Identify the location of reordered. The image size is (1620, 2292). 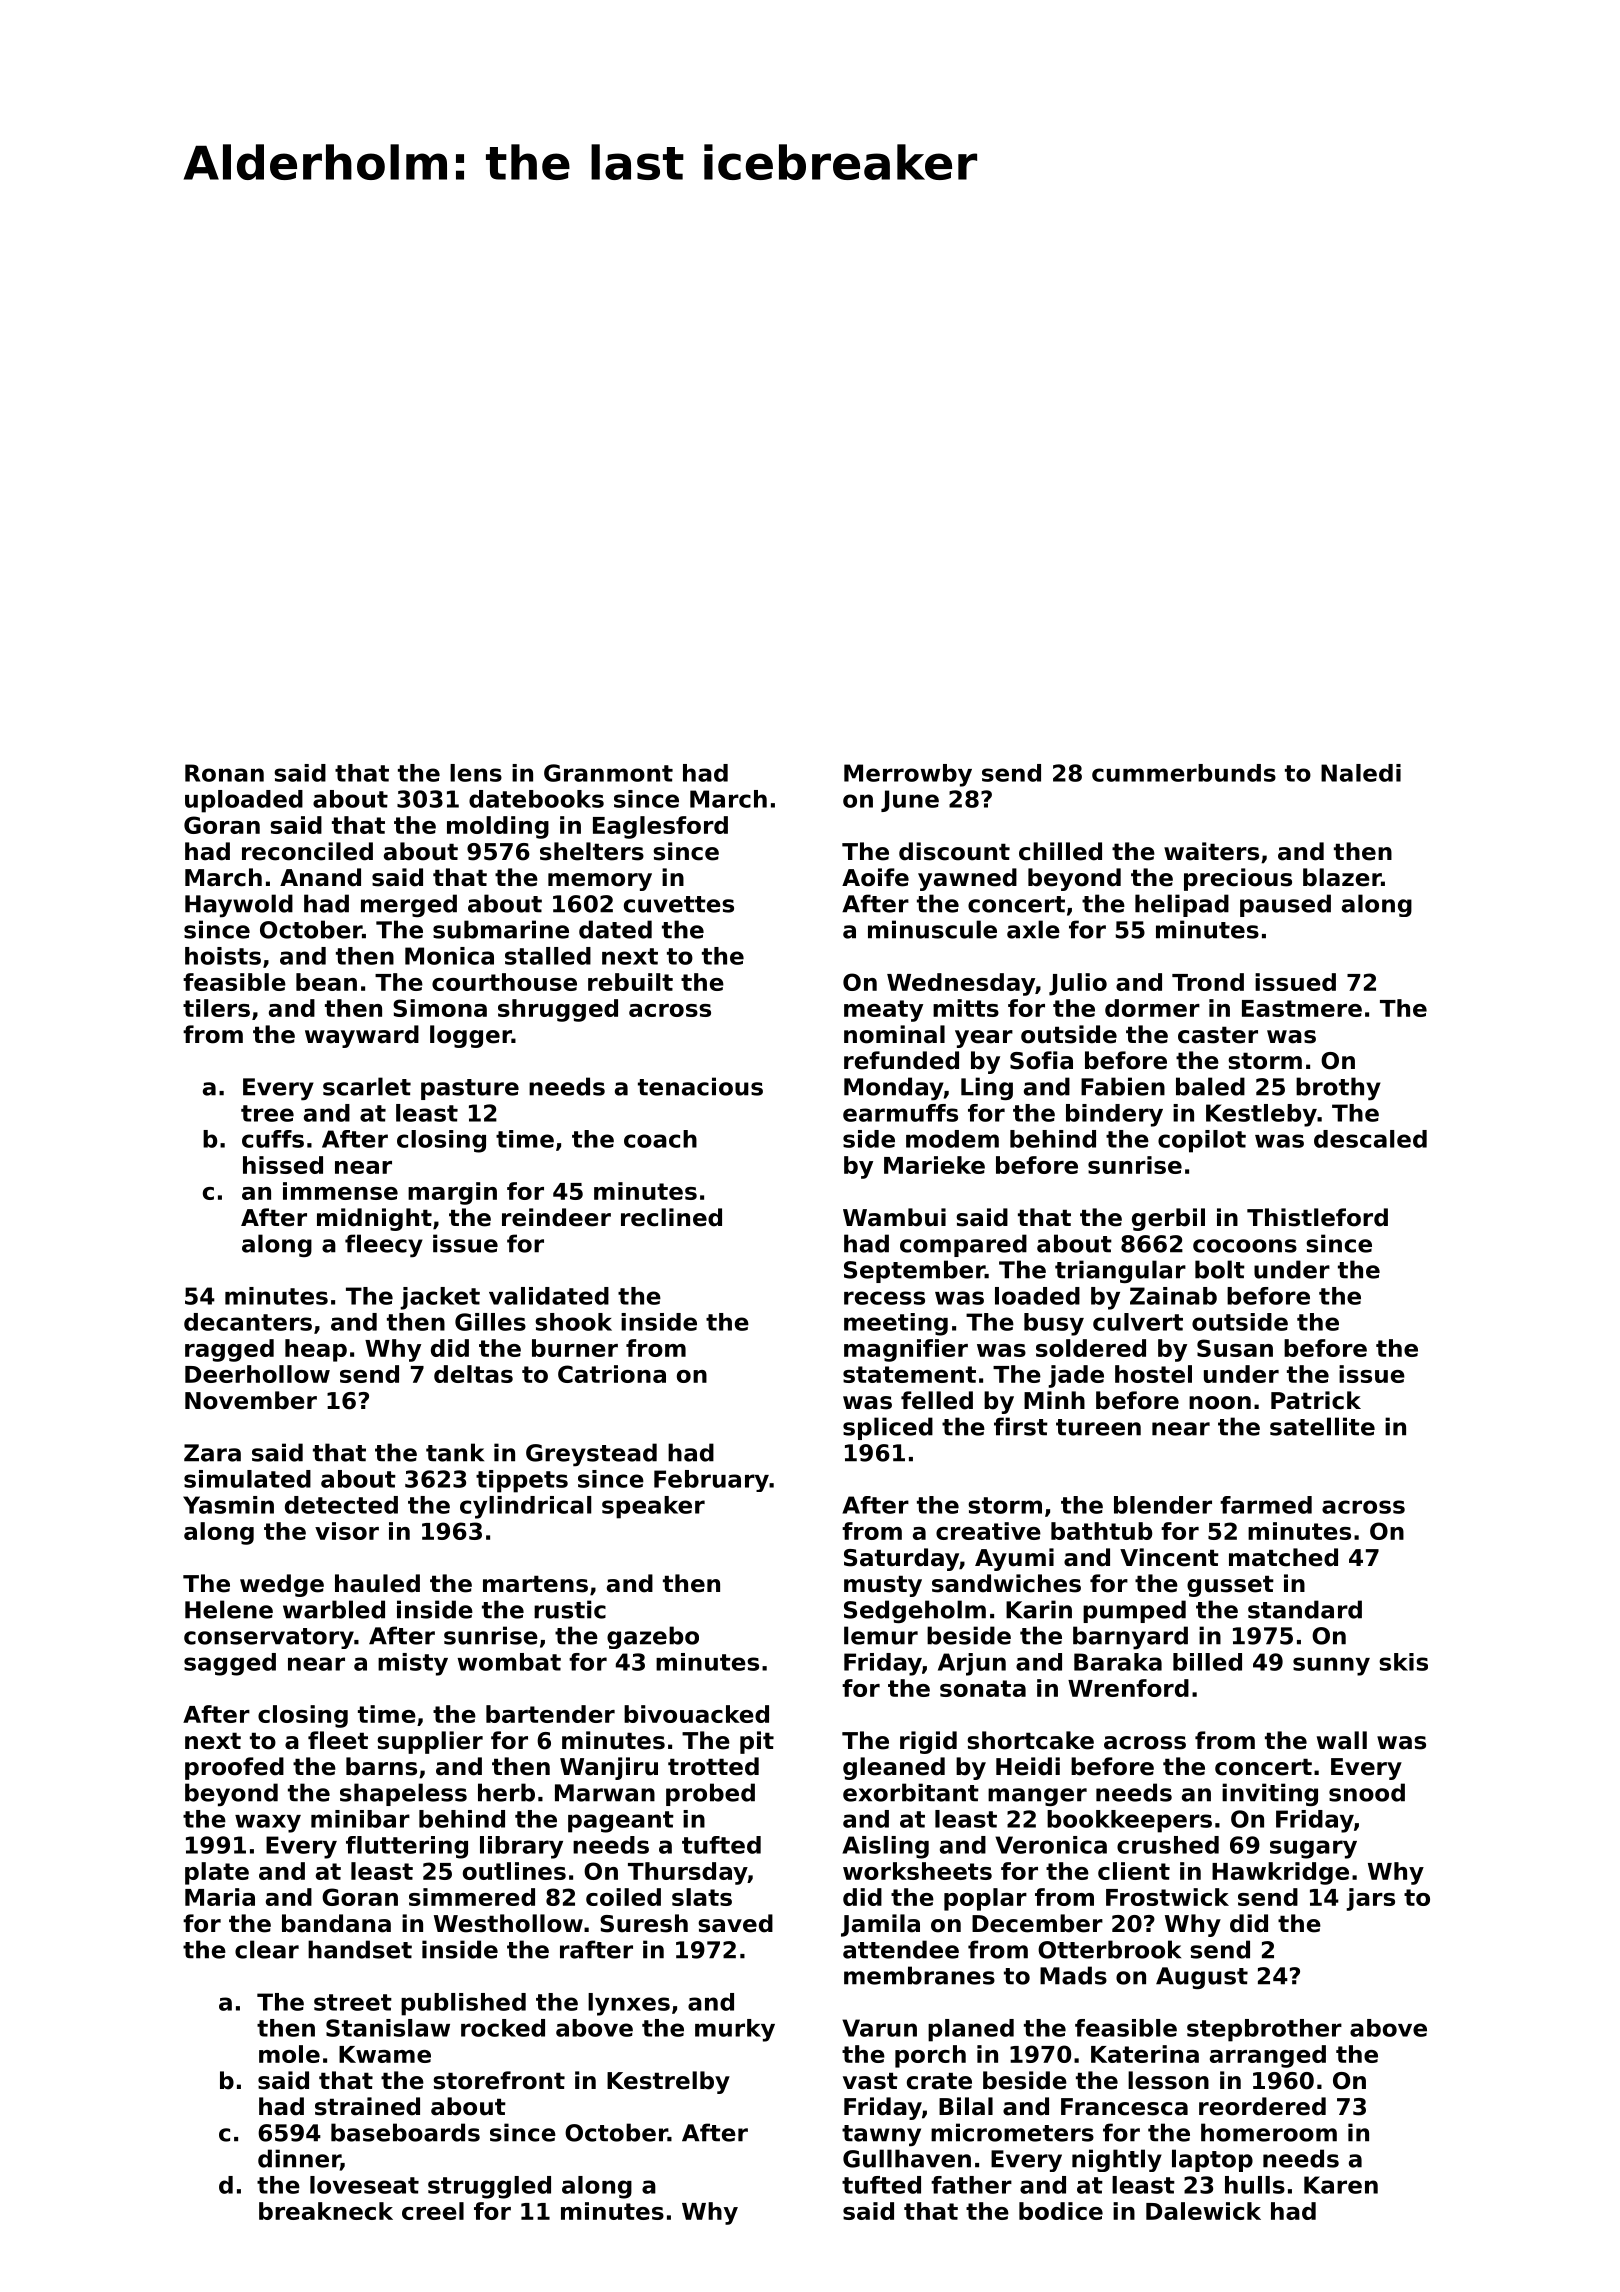
(1262, 2106).
